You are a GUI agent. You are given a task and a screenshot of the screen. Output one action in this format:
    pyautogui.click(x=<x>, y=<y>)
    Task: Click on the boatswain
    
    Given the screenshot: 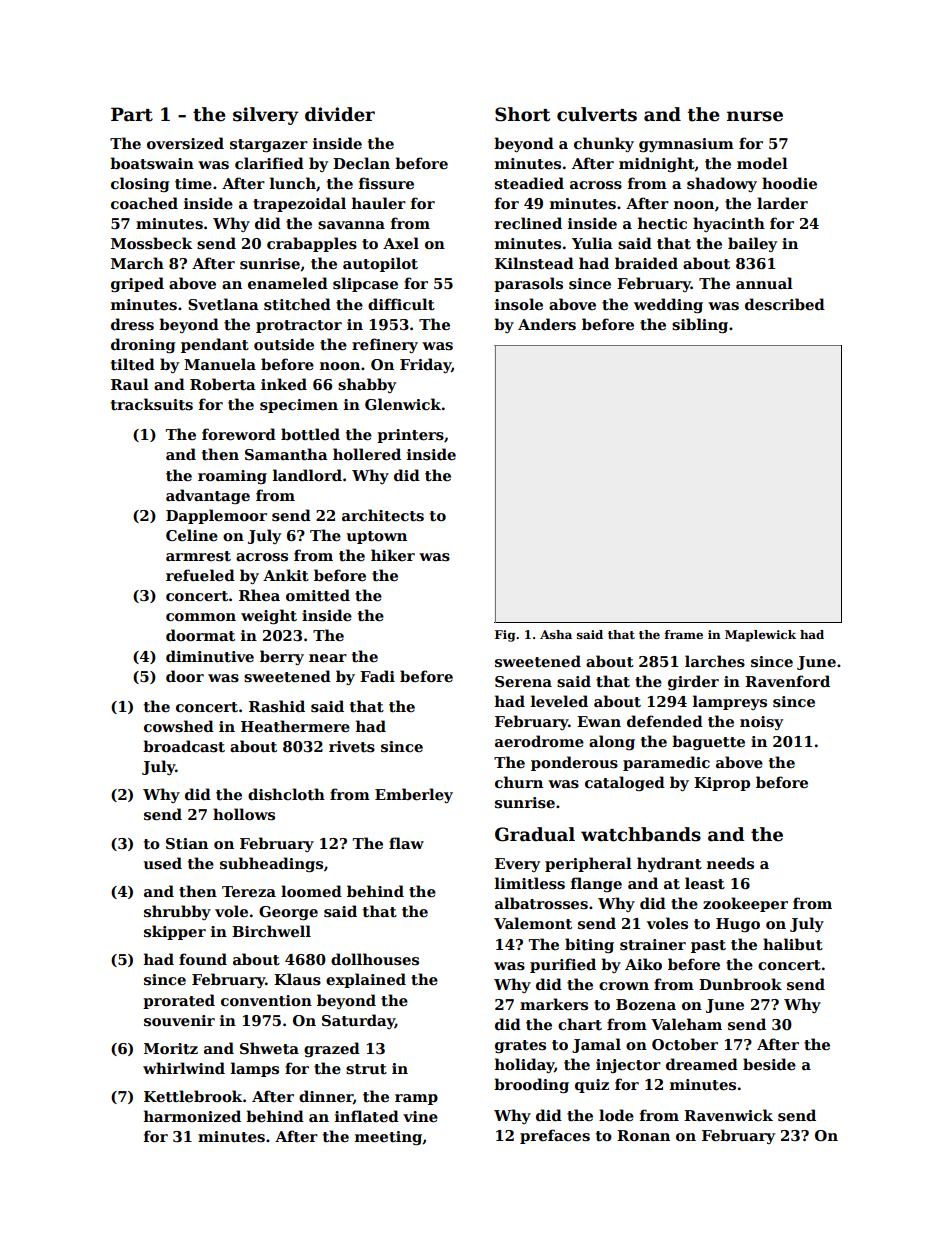 What is the action you would take?
    pyautogui.click(x=152, y=163)
